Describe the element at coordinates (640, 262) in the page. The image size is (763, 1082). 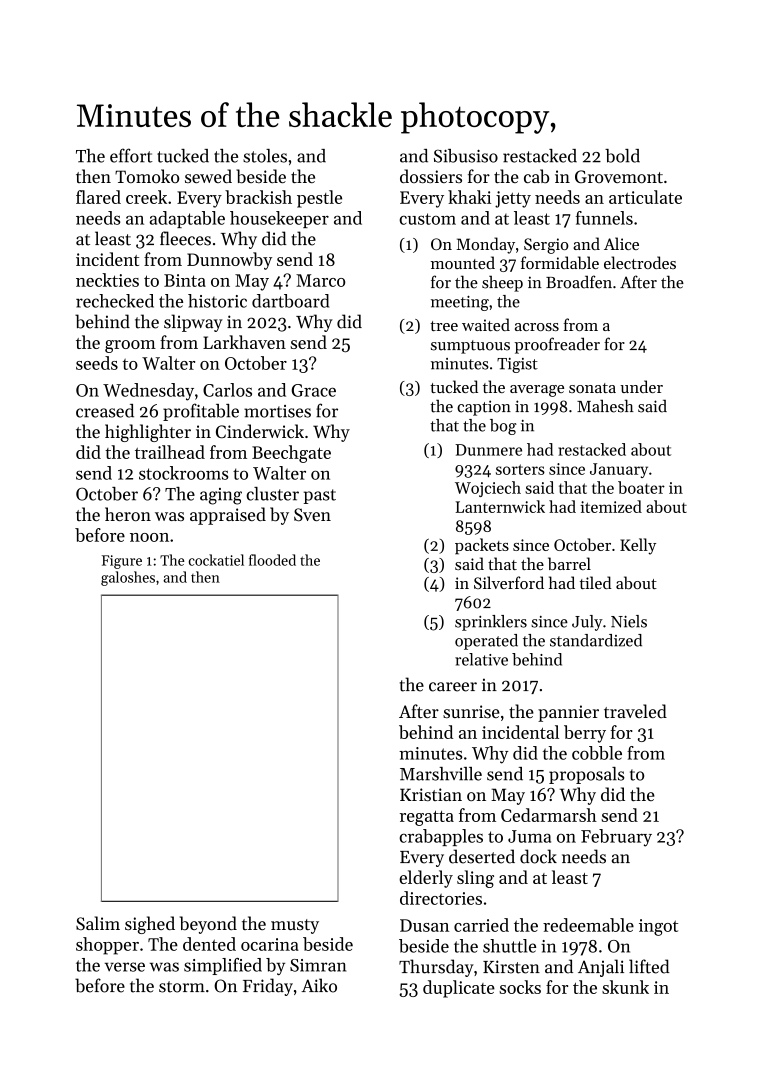
I see `electrodes` at that location.
